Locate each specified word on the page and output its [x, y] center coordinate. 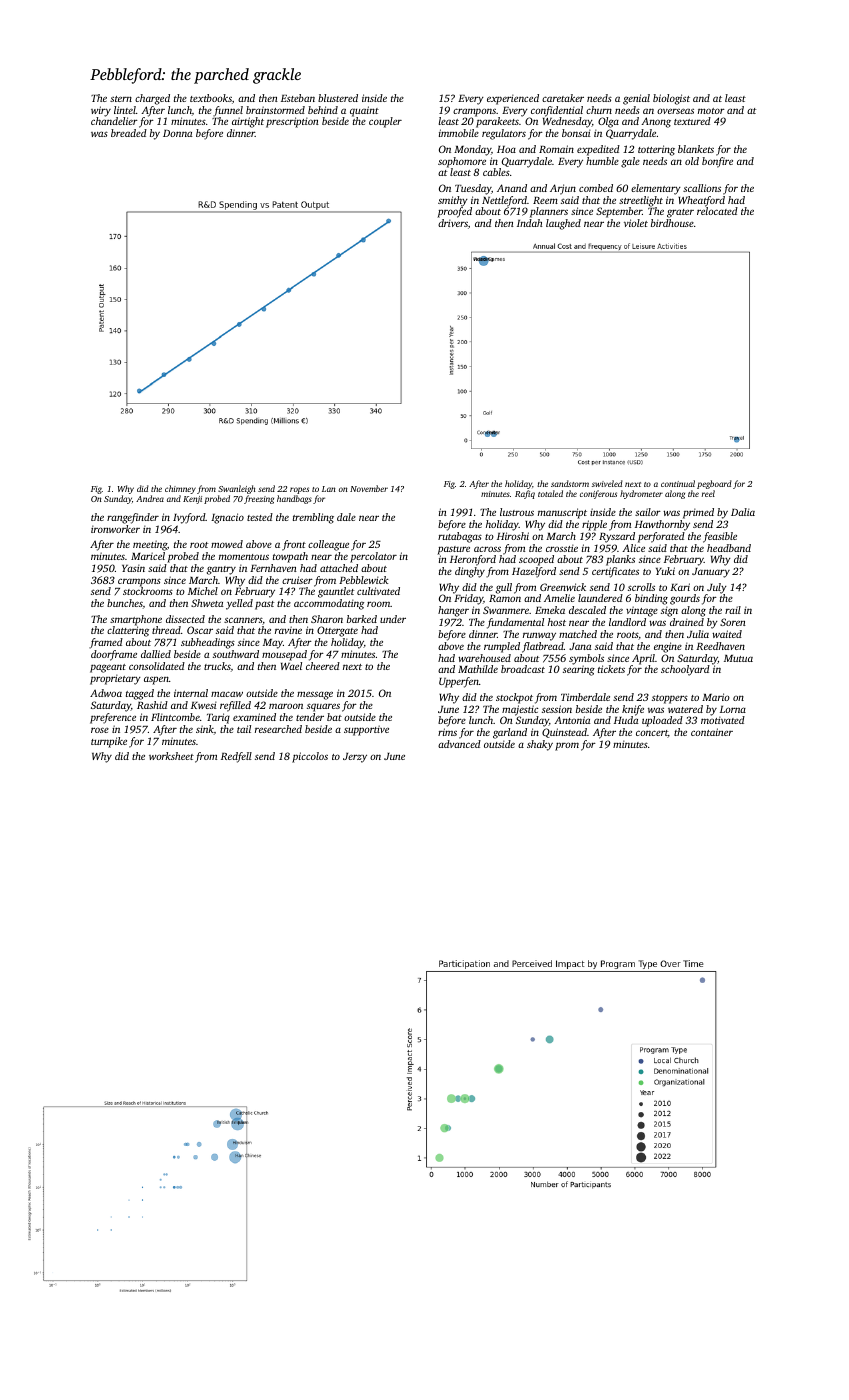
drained [687, 622]
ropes [299, 490]
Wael [291, 666]
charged [152, 99]
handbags [294, 499]
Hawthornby [662, 525]
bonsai [576, 133]
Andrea [150, 498]
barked [362, 619]
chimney [180, 489]
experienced [513, 99]
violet [636, 223]
